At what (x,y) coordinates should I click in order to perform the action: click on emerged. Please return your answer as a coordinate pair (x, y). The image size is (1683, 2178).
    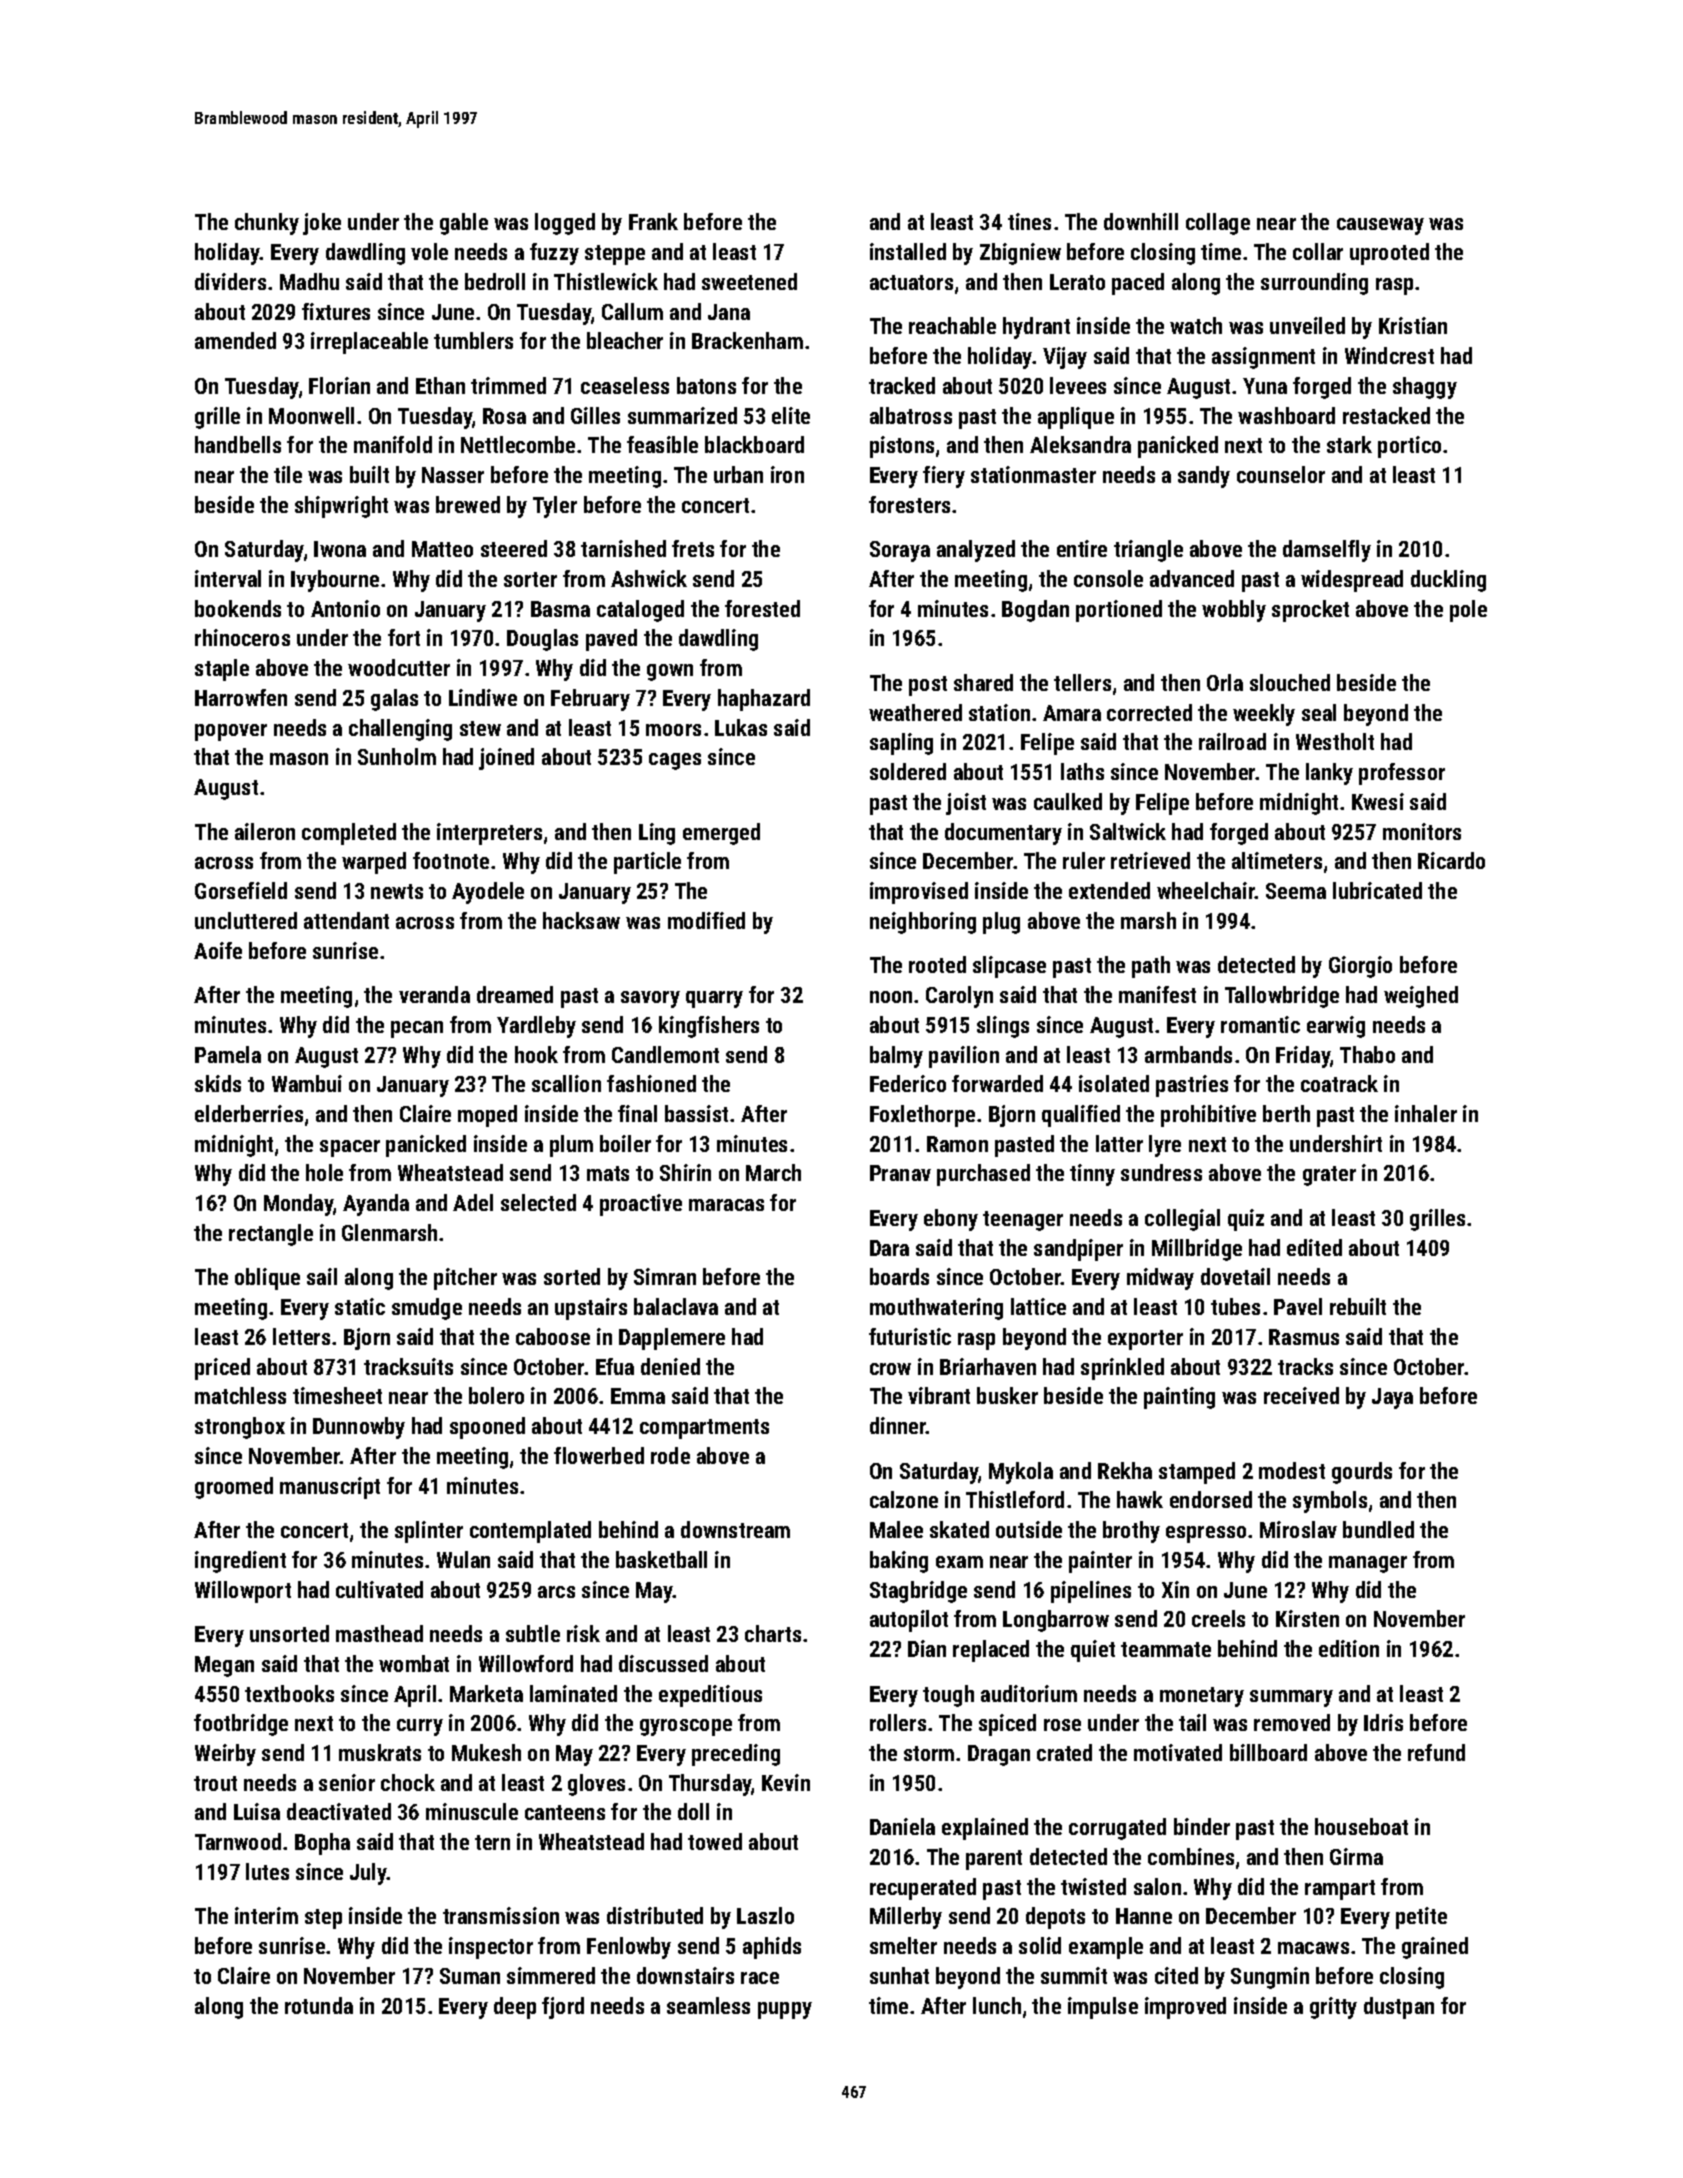
    Looking at the image, I should click on (721, 834).
